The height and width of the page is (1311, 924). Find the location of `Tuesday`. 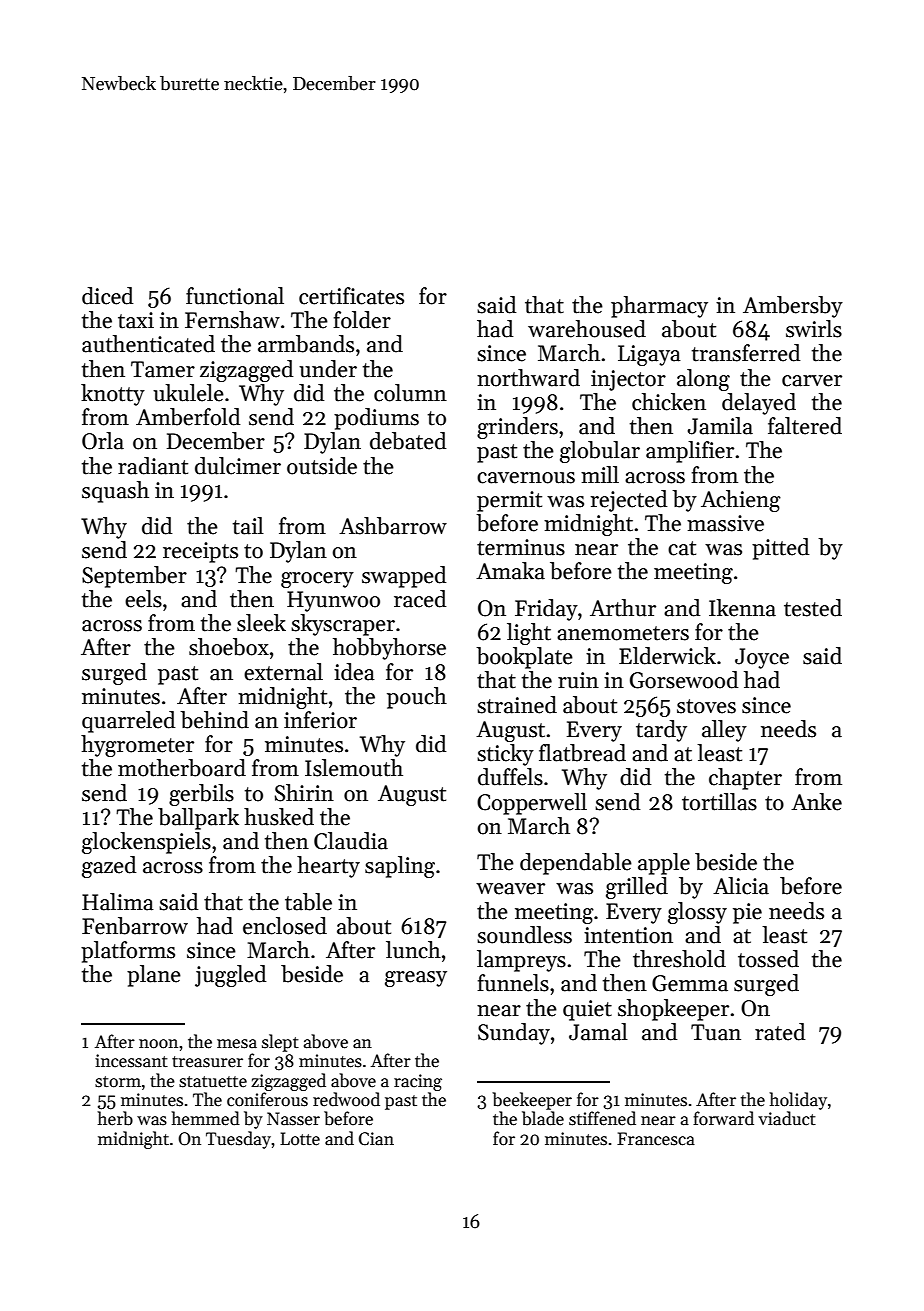

Tuesday is located at coordinates (238, 1140).
